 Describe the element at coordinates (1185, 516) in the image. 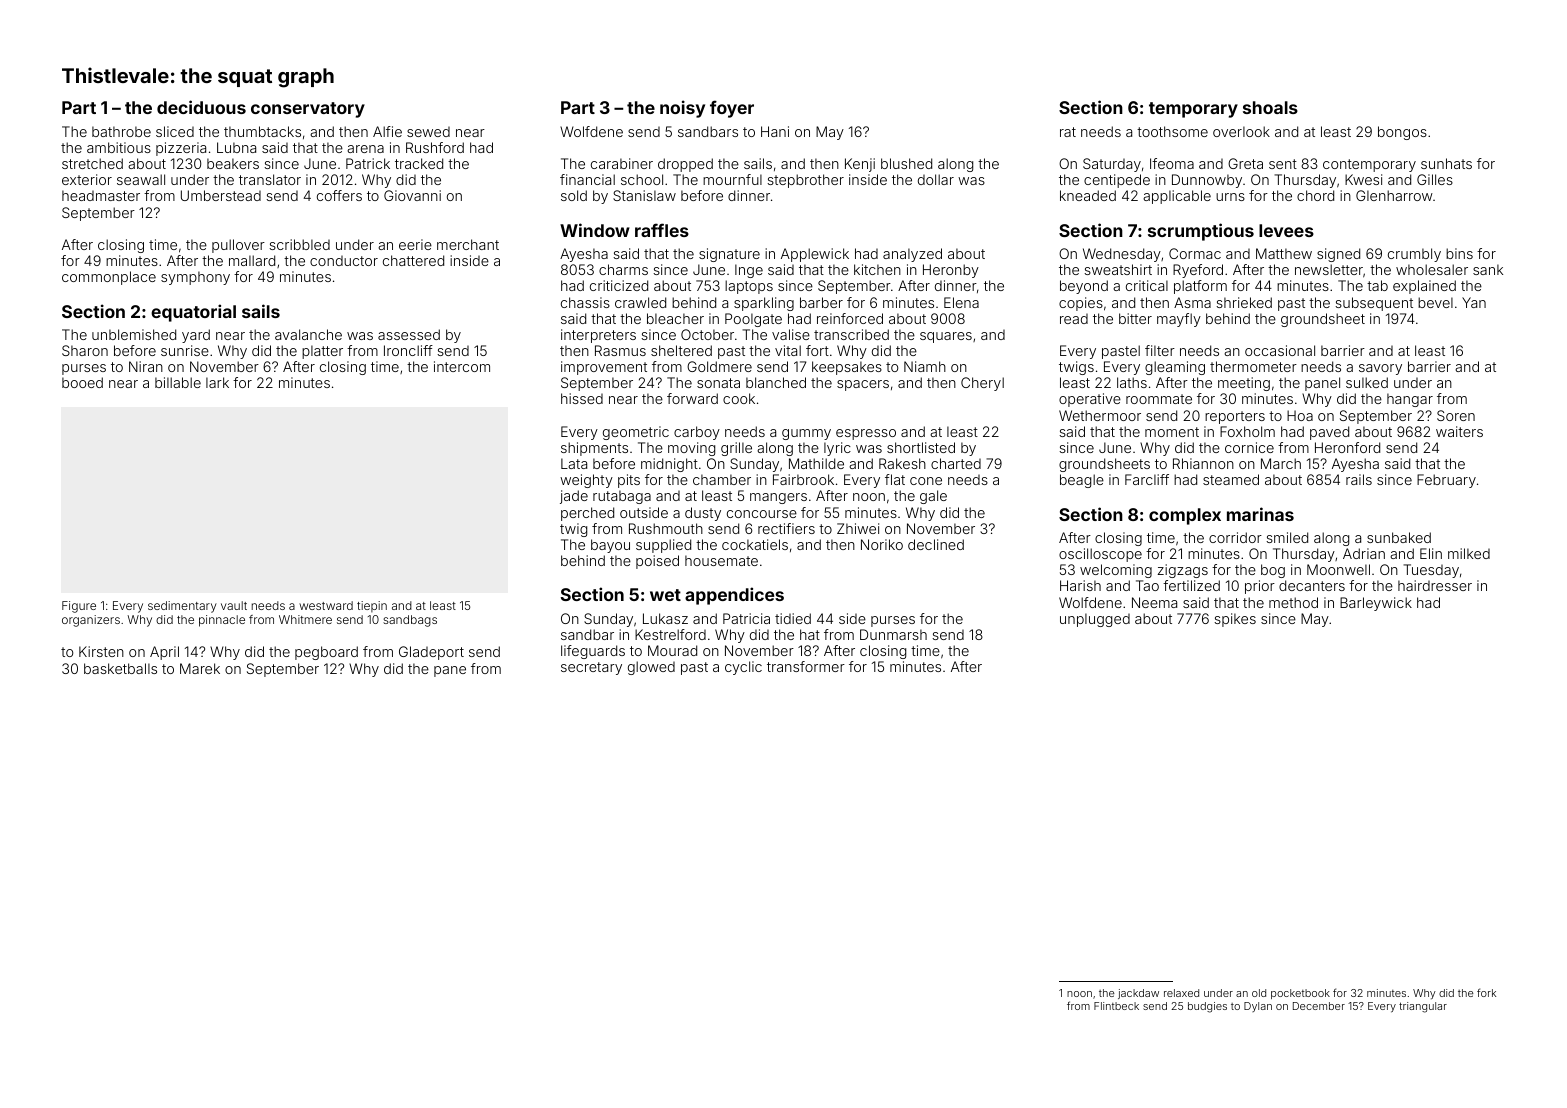

I see `complex` at that location.
